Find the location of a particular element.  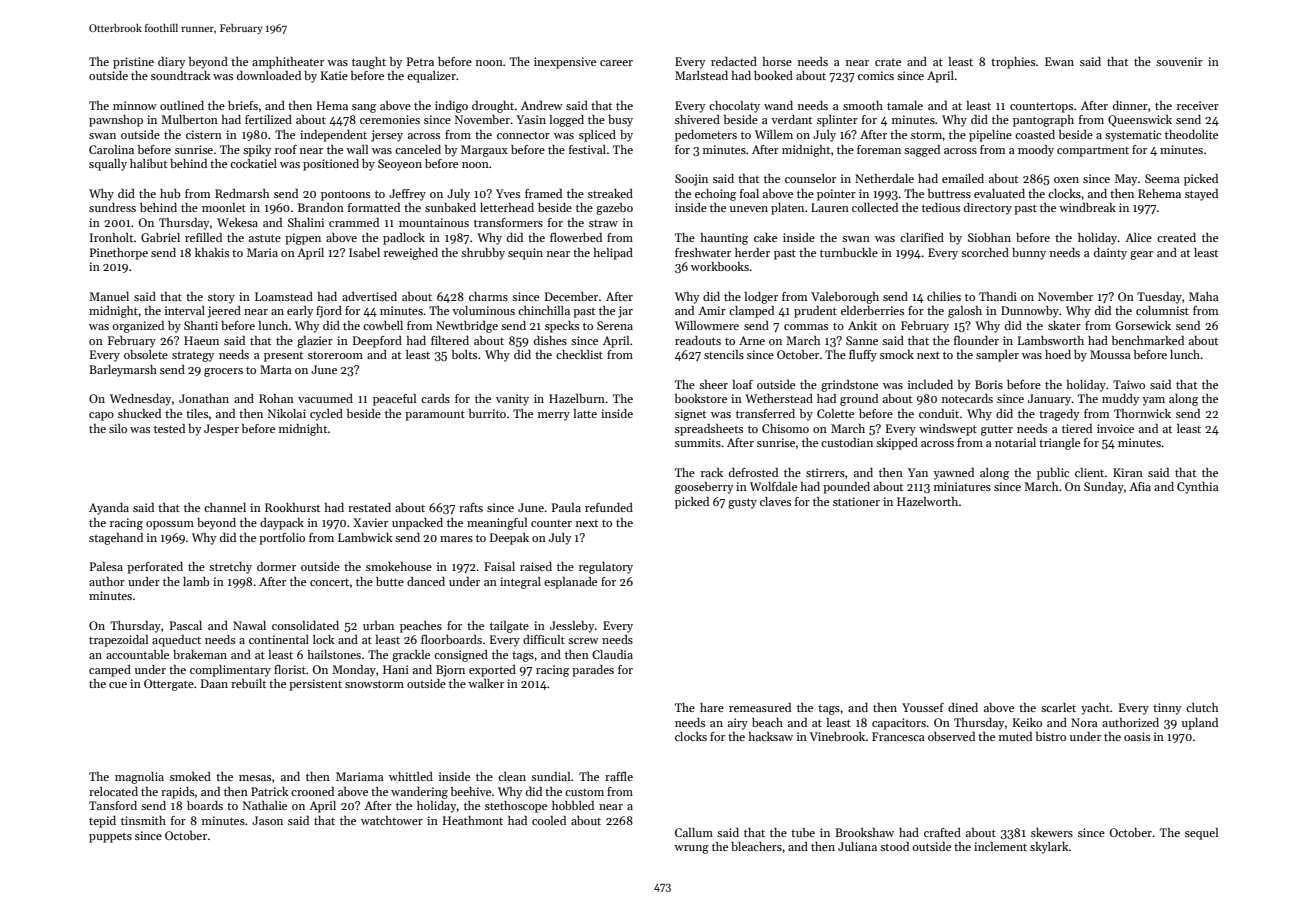

Barleymarsh is located at coordinates (123, 371).
